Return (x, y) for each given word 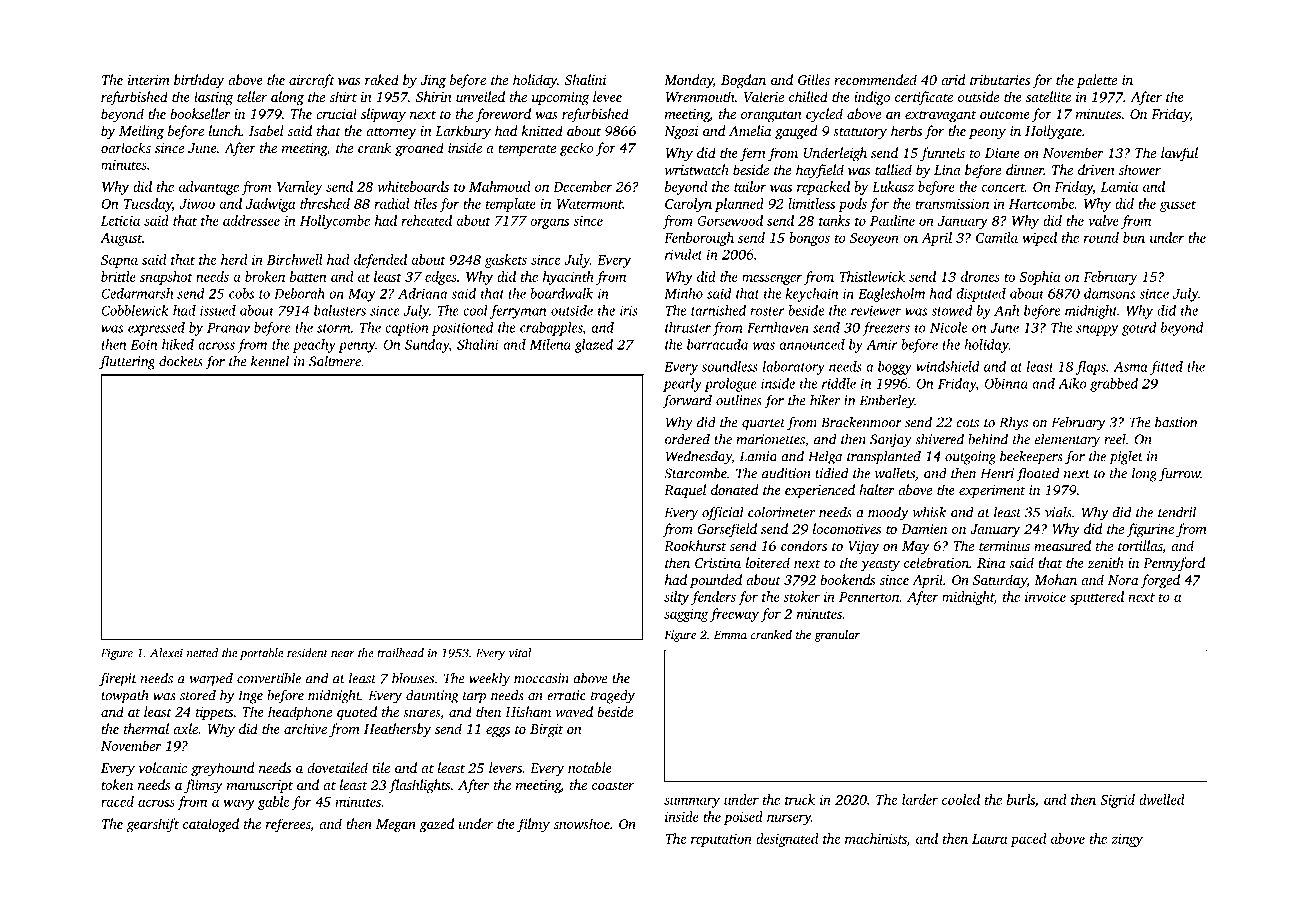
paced (1028, 840)
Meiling (141, 132)
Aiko (1072, 383)
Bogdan (743, 81)
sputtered (1097, 598)
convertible (269, 678)
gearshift (153, 825)
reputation (721, 840)
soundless (730, 366)
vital (520, 653)
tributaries (1000, 79)
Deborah (299, 293)
